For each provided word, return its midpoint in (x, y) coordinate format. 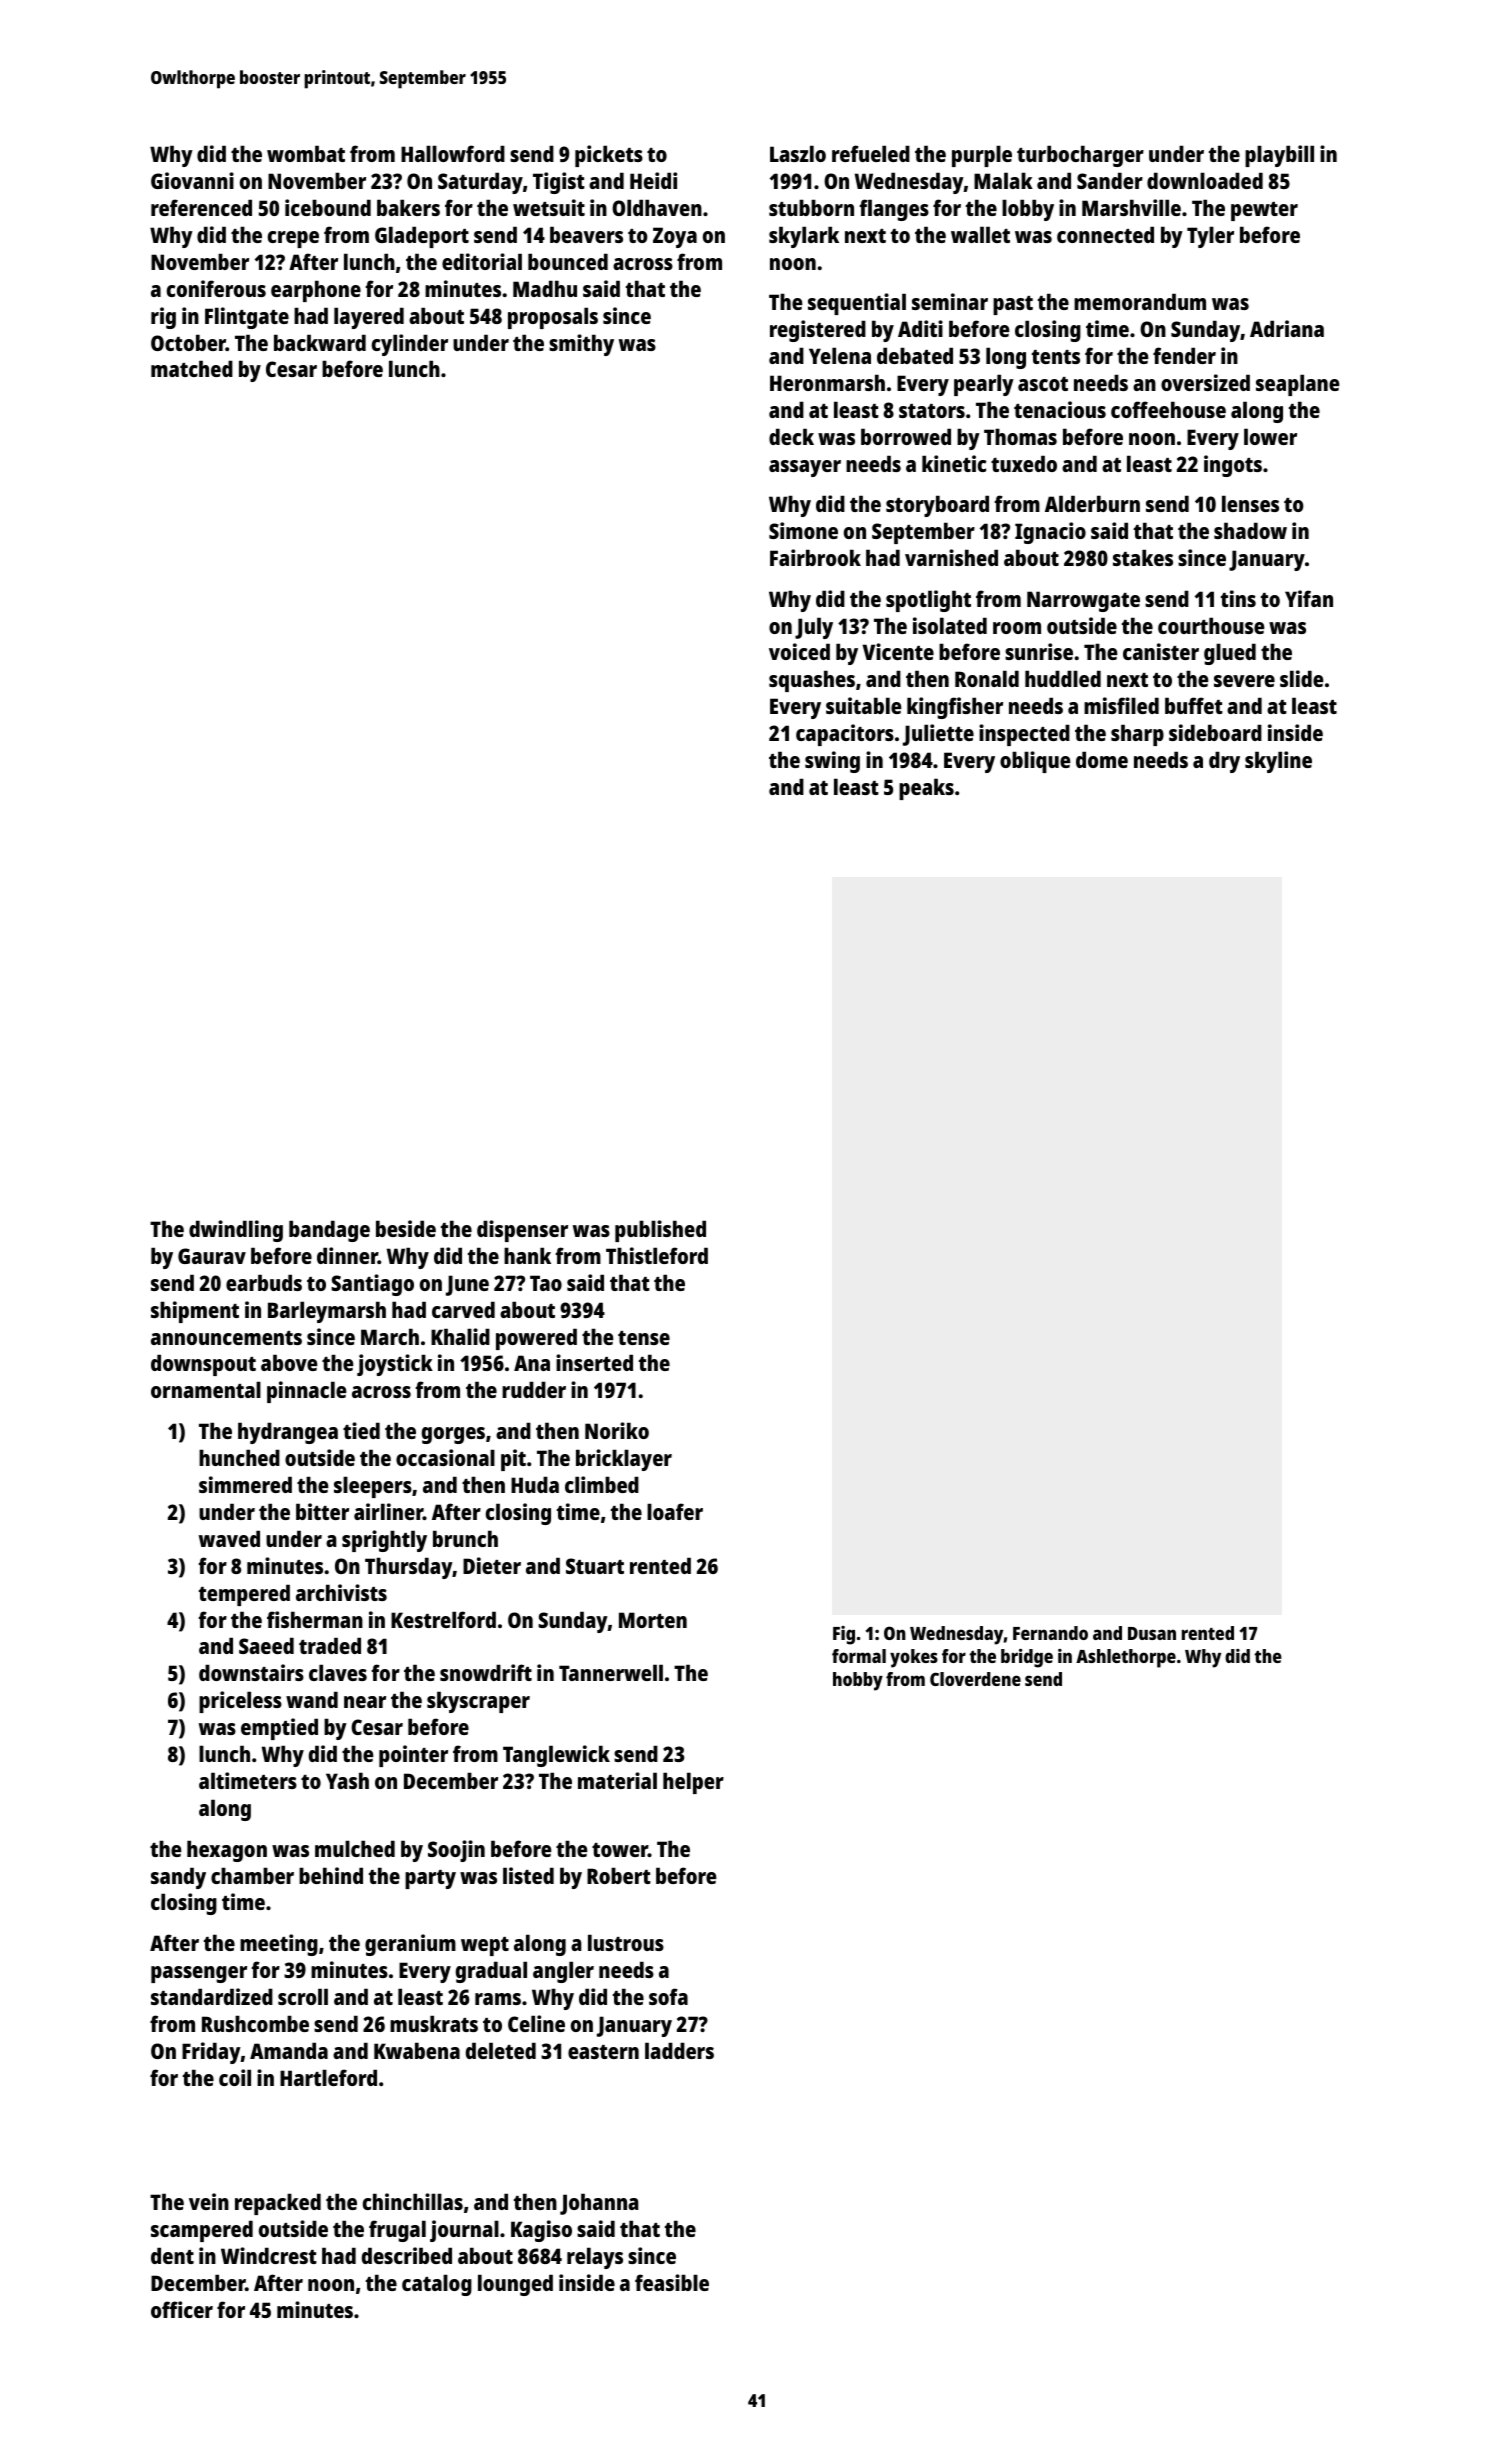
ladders (679, 2050)
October (188, 342)
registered (818, 331)
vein (209, 2201)
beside (406, 1228)
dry (1224, 762)
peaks (926, 789)
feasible (672, 2282)
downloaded (1205, 180)
